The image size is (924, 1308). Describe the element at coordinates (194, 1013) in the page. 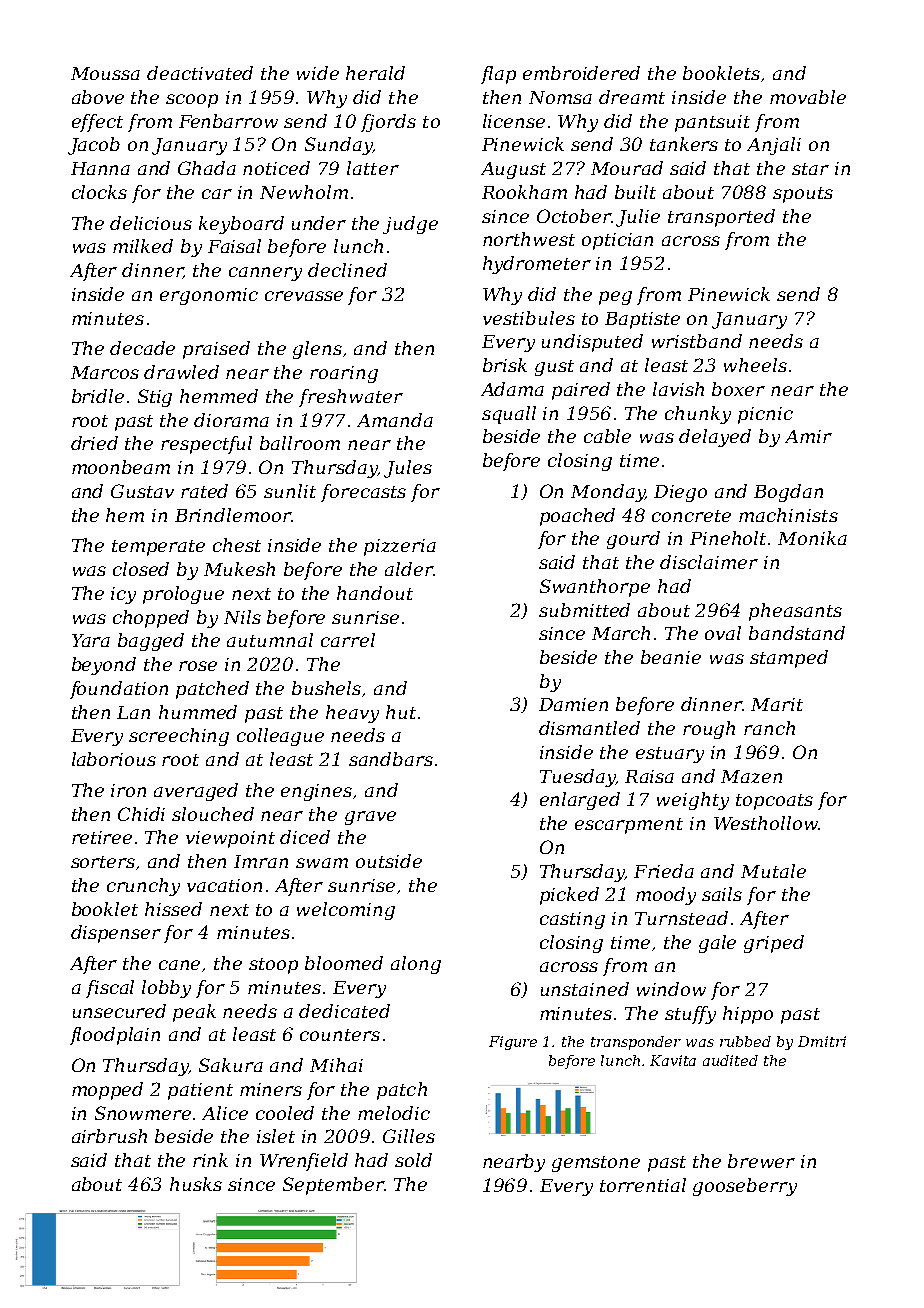

I see `peak` at that location.
